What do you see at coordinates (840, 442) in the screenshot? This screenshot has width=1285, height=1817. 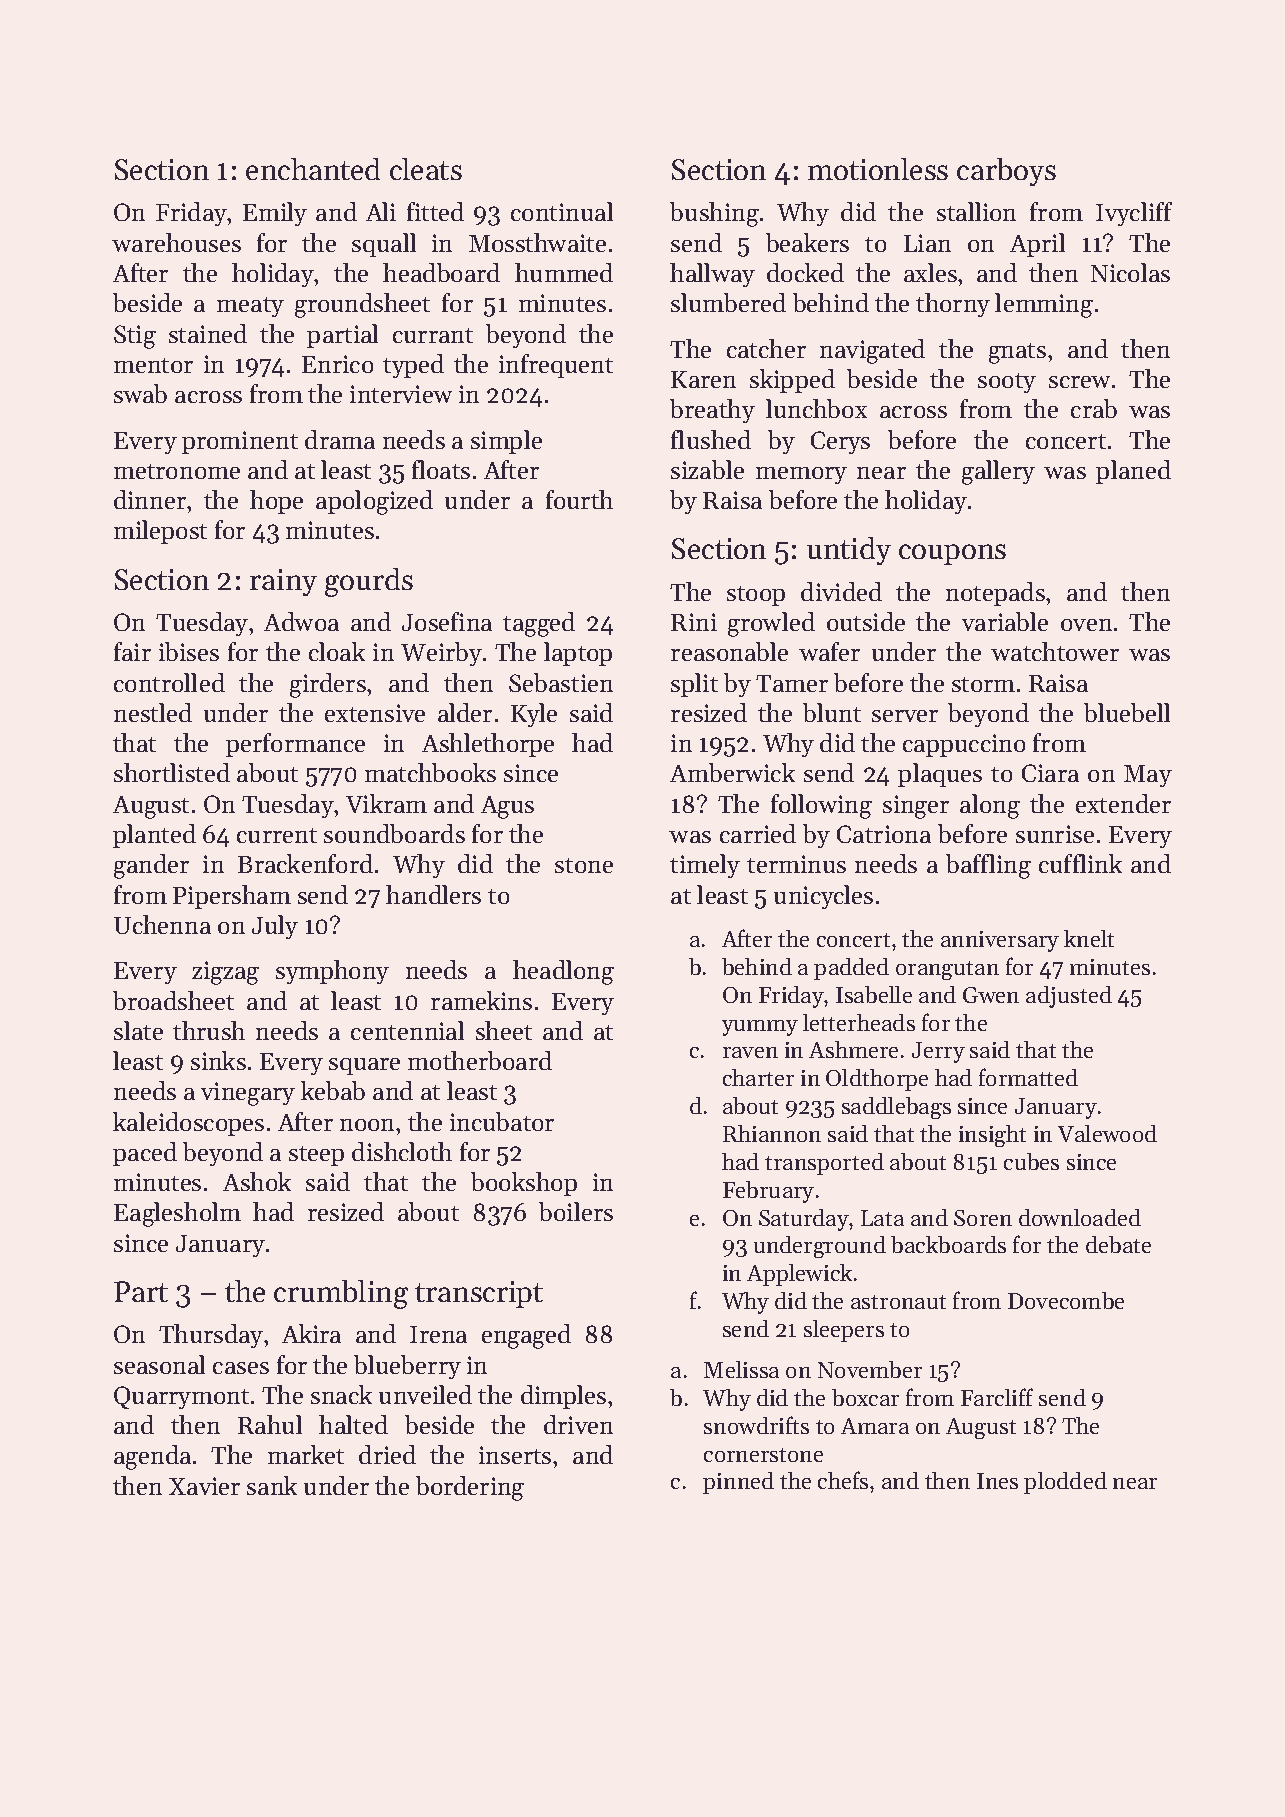 I see `Cerys` at bounding box center [840, 442].
